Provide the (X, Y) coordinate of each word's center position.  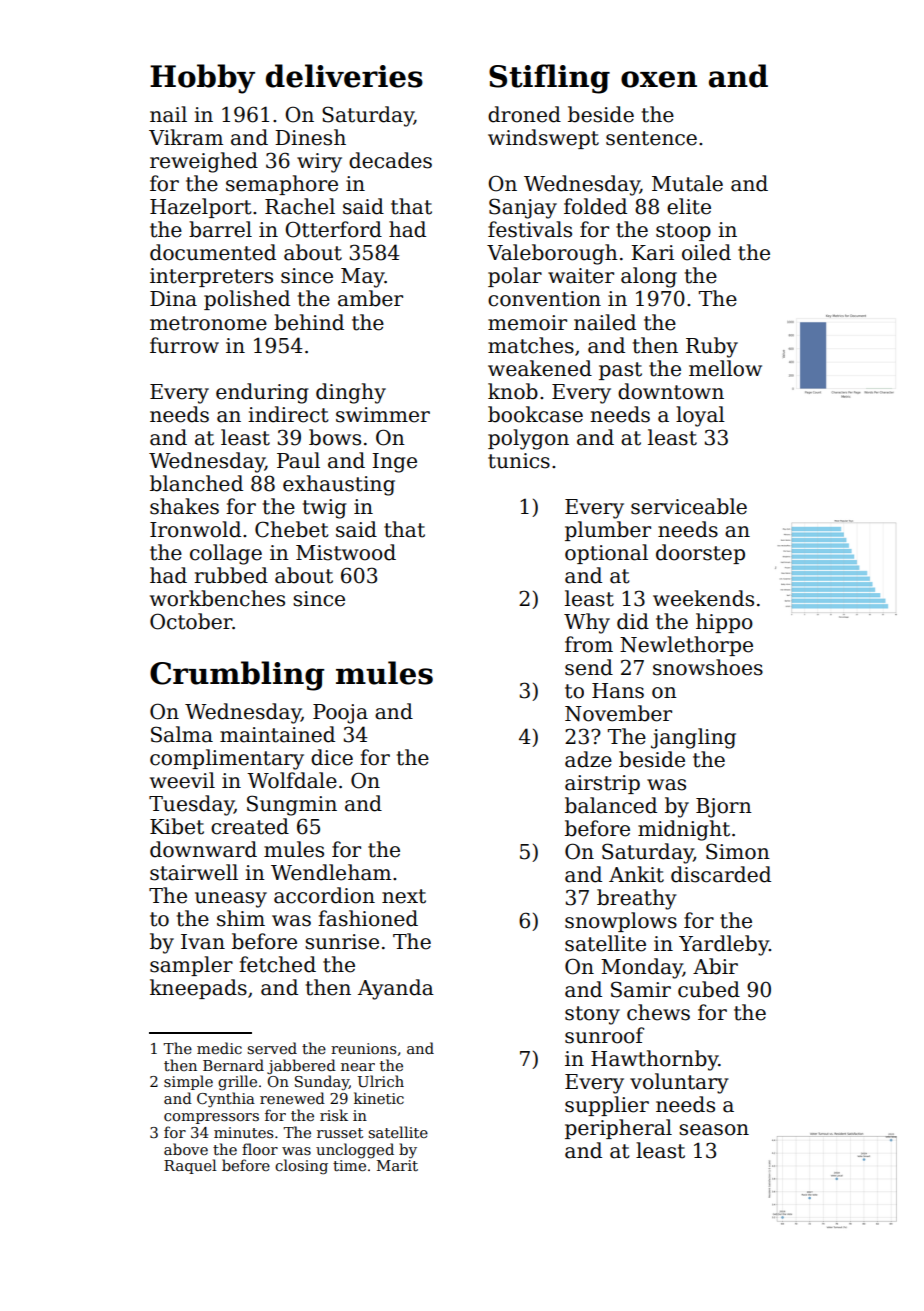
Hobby (202, 79)
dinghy (351, 393)
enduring (262, 393)
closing (301, 1167)
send (589, 667)
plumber (608, 531)
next (404, 896)
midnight (684, 830)
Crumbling (237, 676)
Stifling (549, 79)
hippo (724, 623)
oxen (659, 79)
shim (241, 918)
